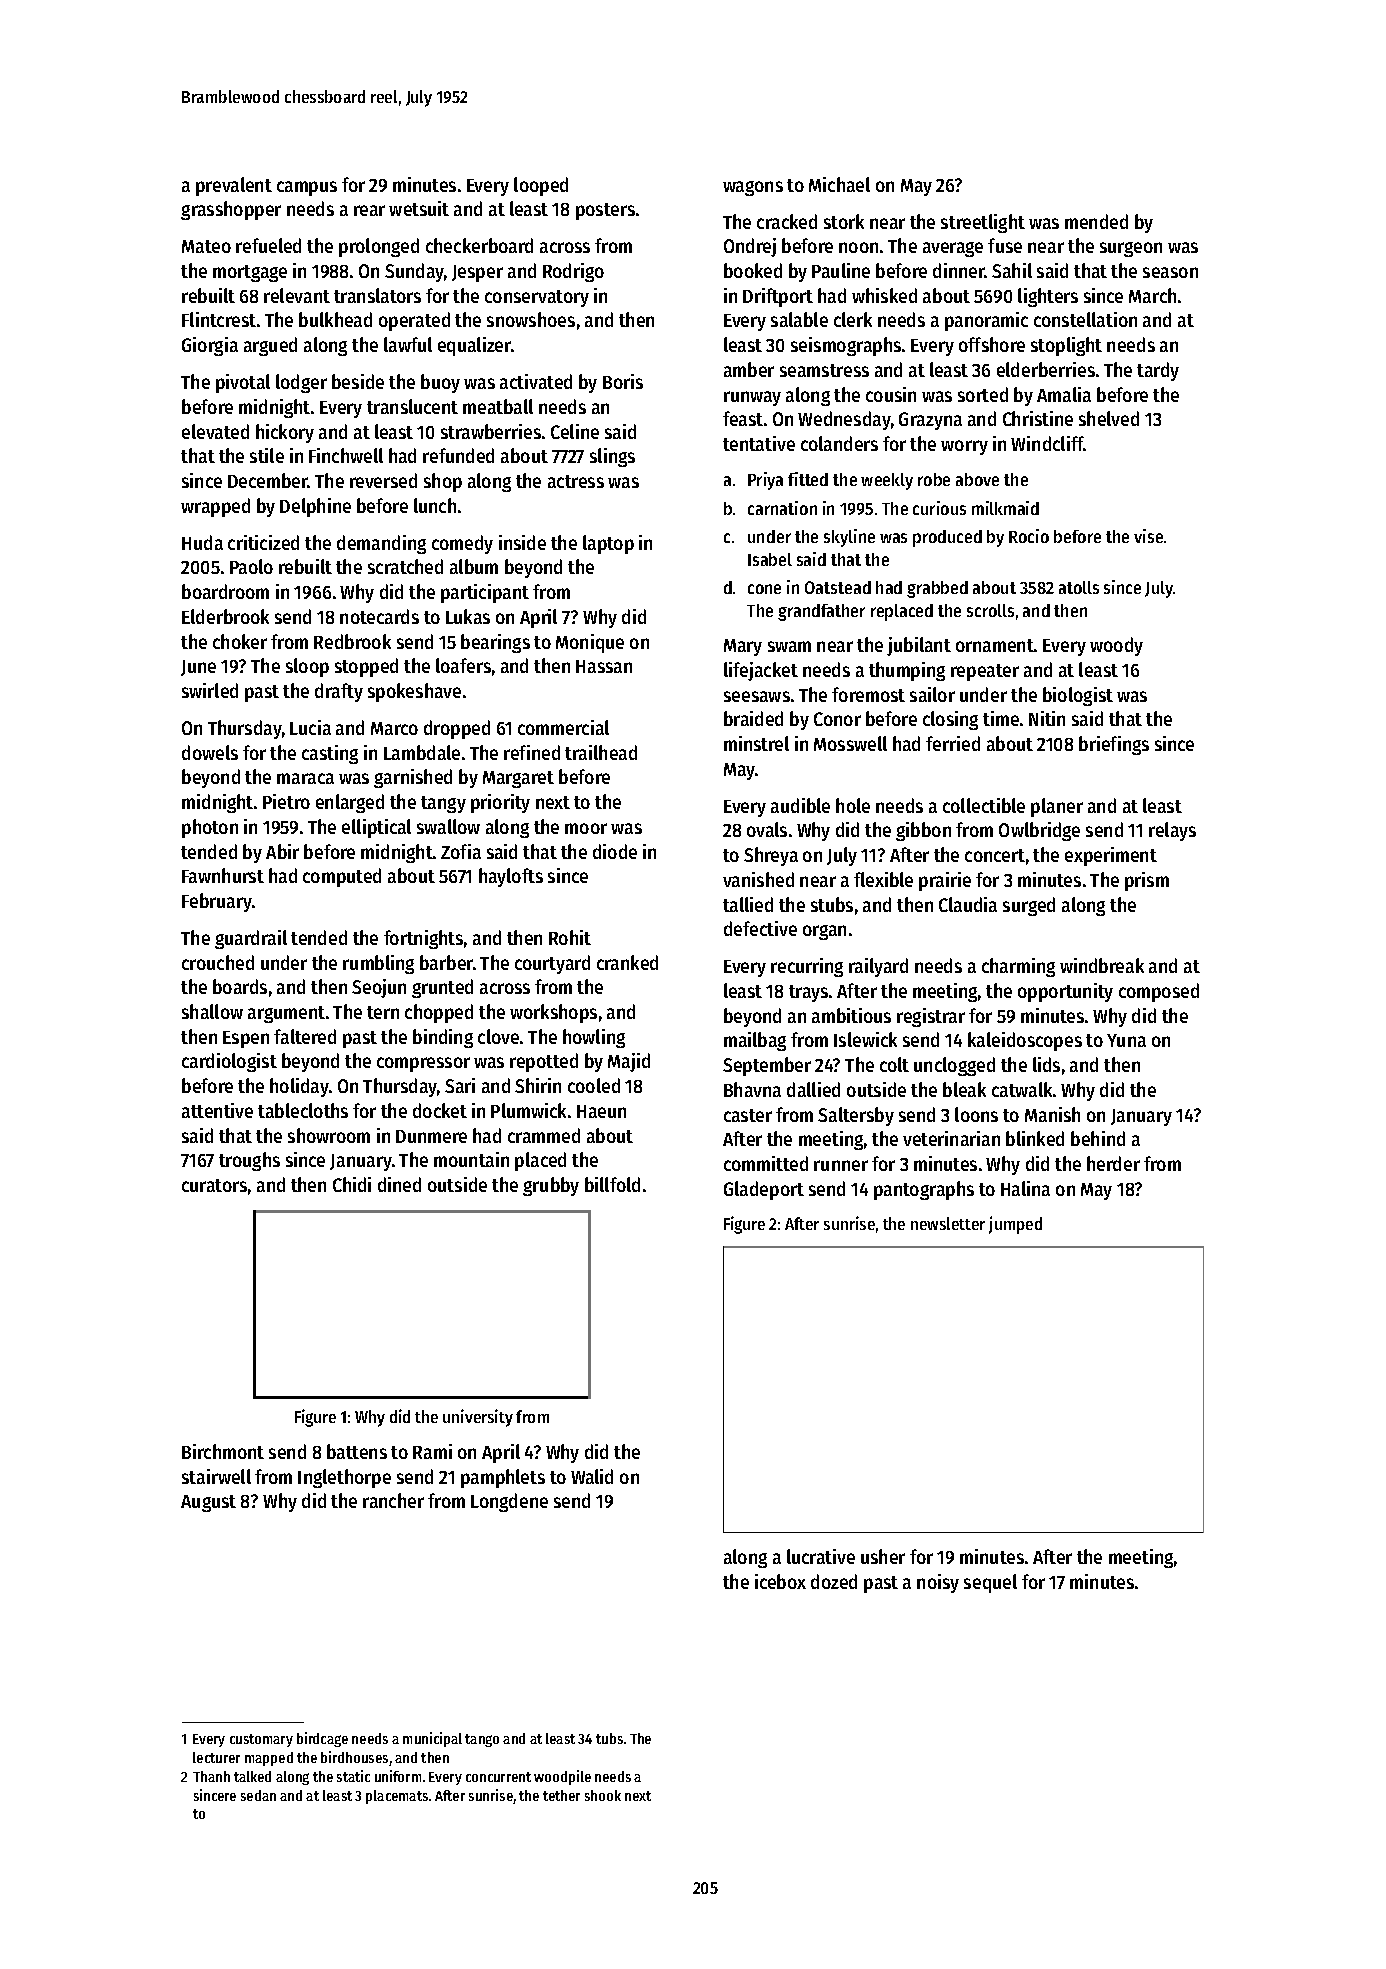 The height and width of the screenshot is (1969, 1386). Describe the element at coordinates (990, 1583) in the screenshot. I see `sequel` at that location.
